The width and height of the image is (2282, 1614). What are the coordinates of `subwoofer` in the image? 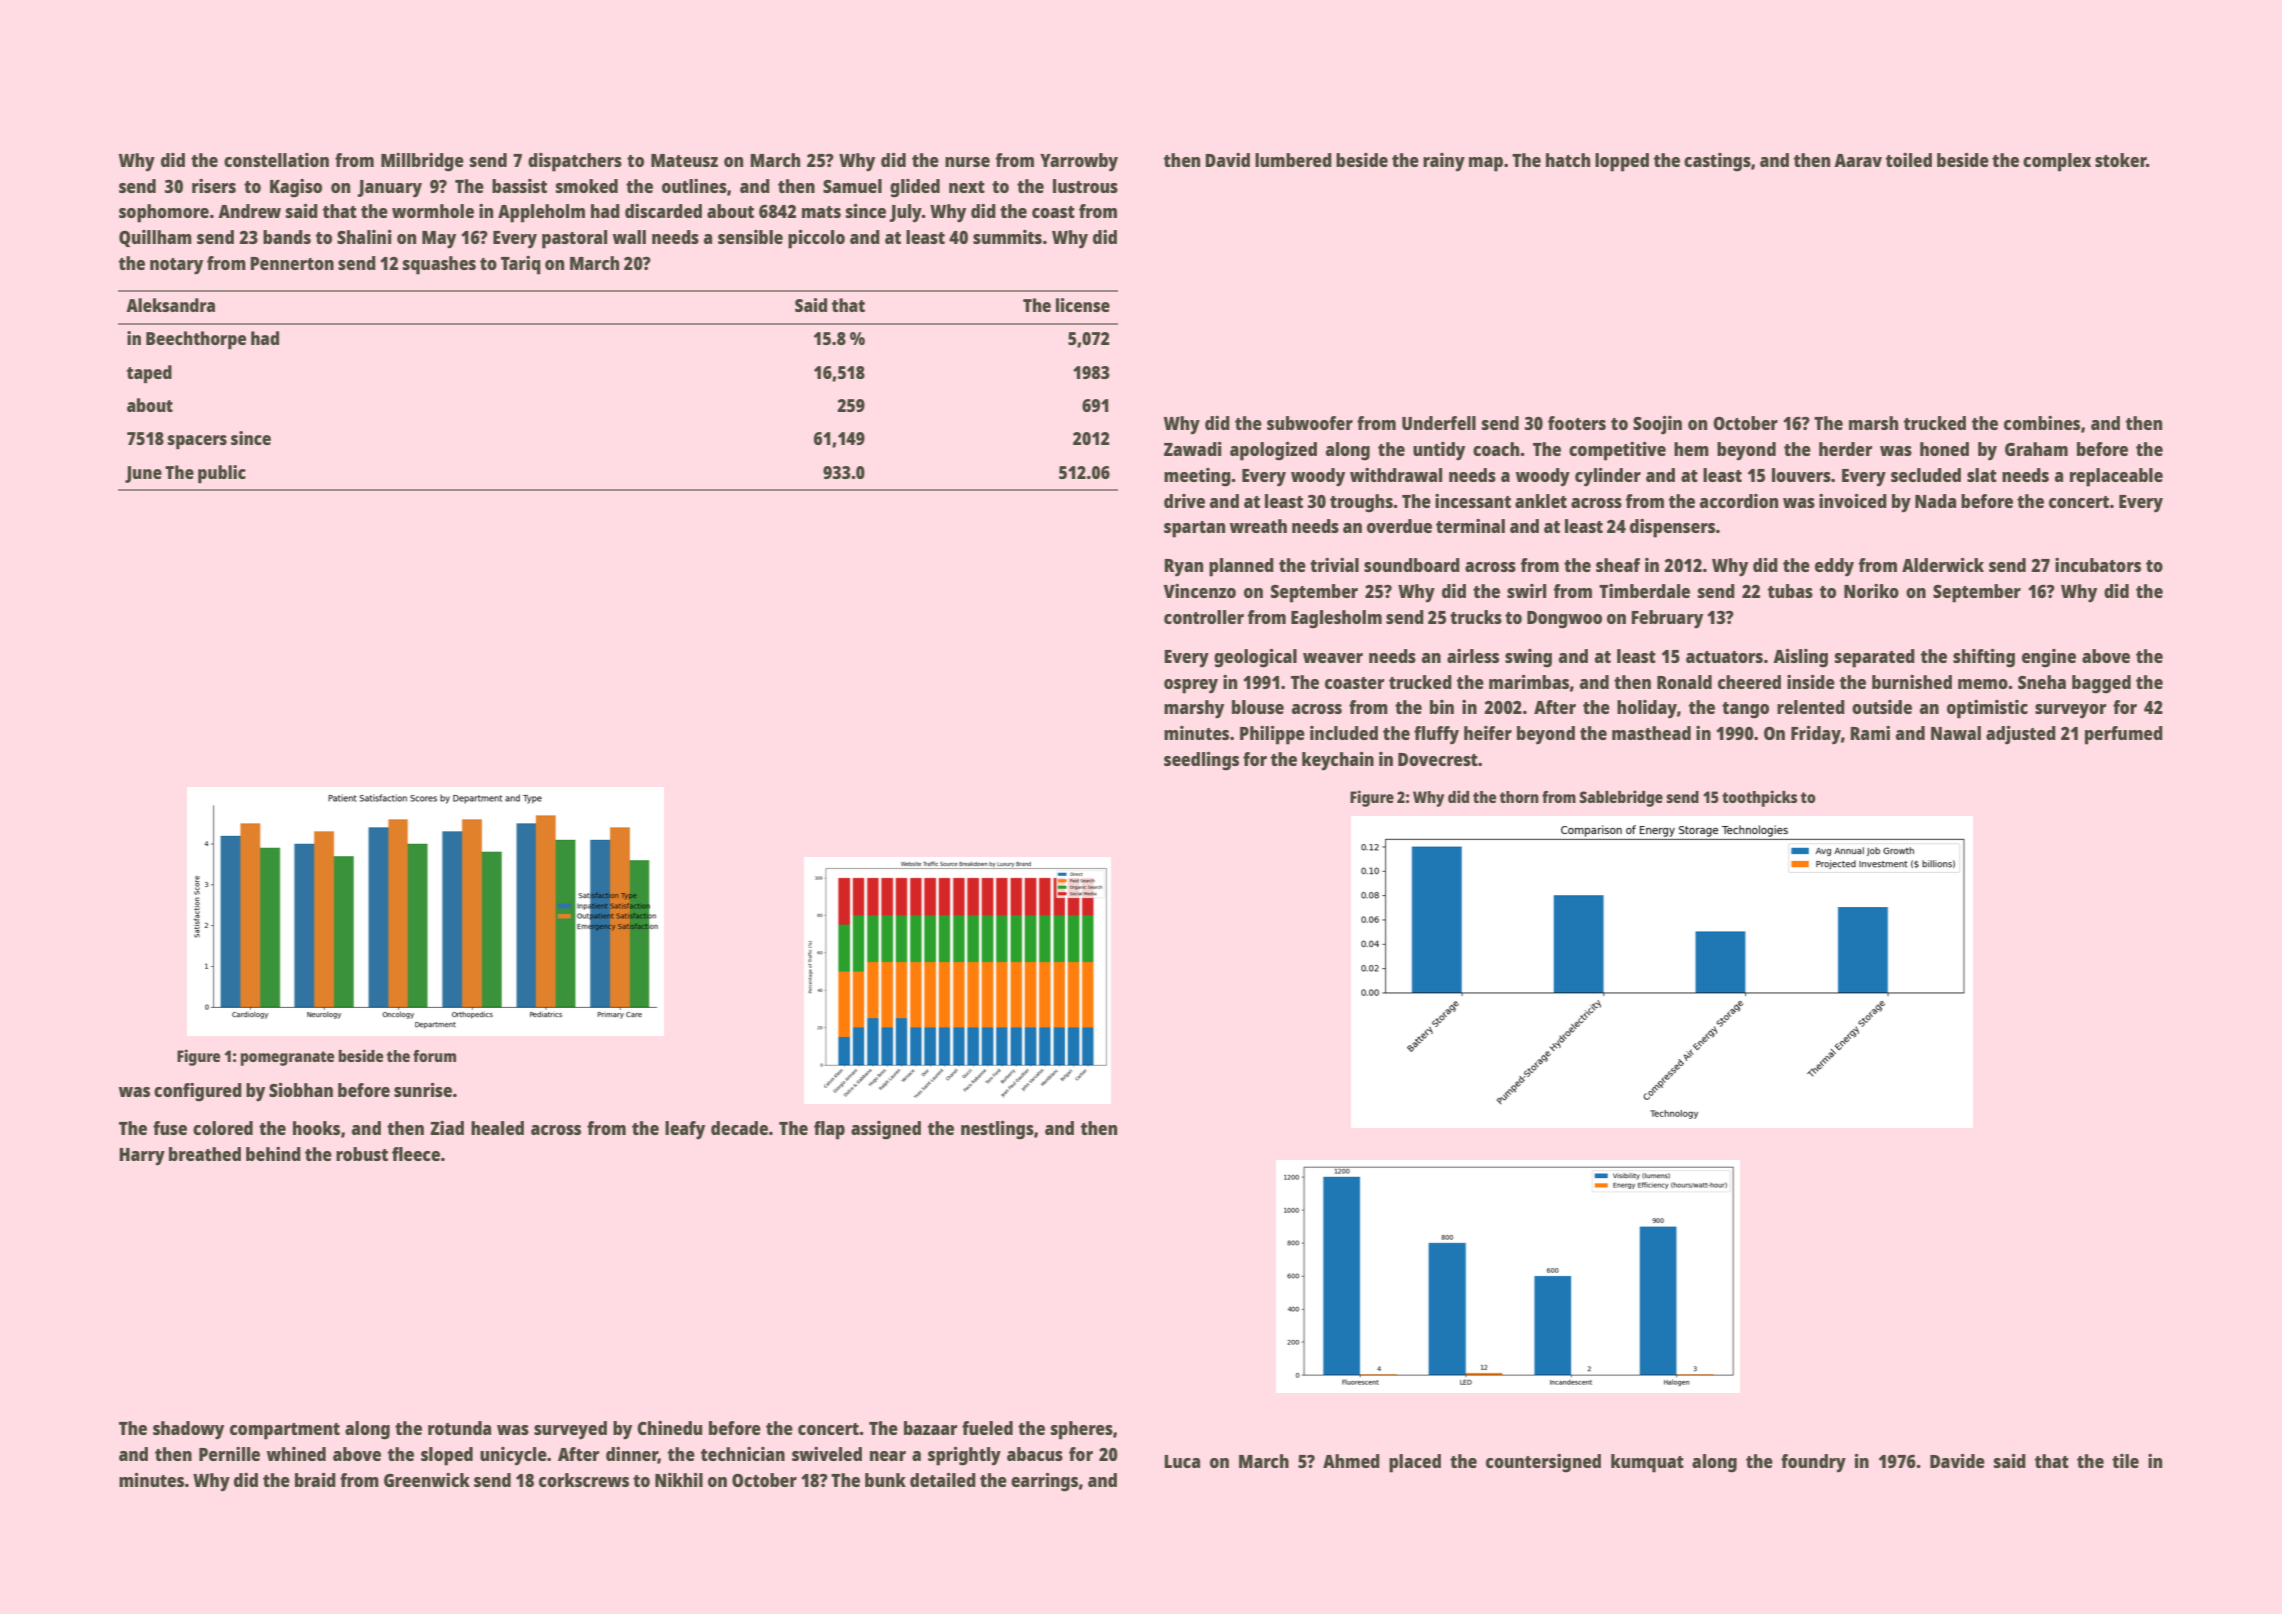 It's located at (1310, 423).
